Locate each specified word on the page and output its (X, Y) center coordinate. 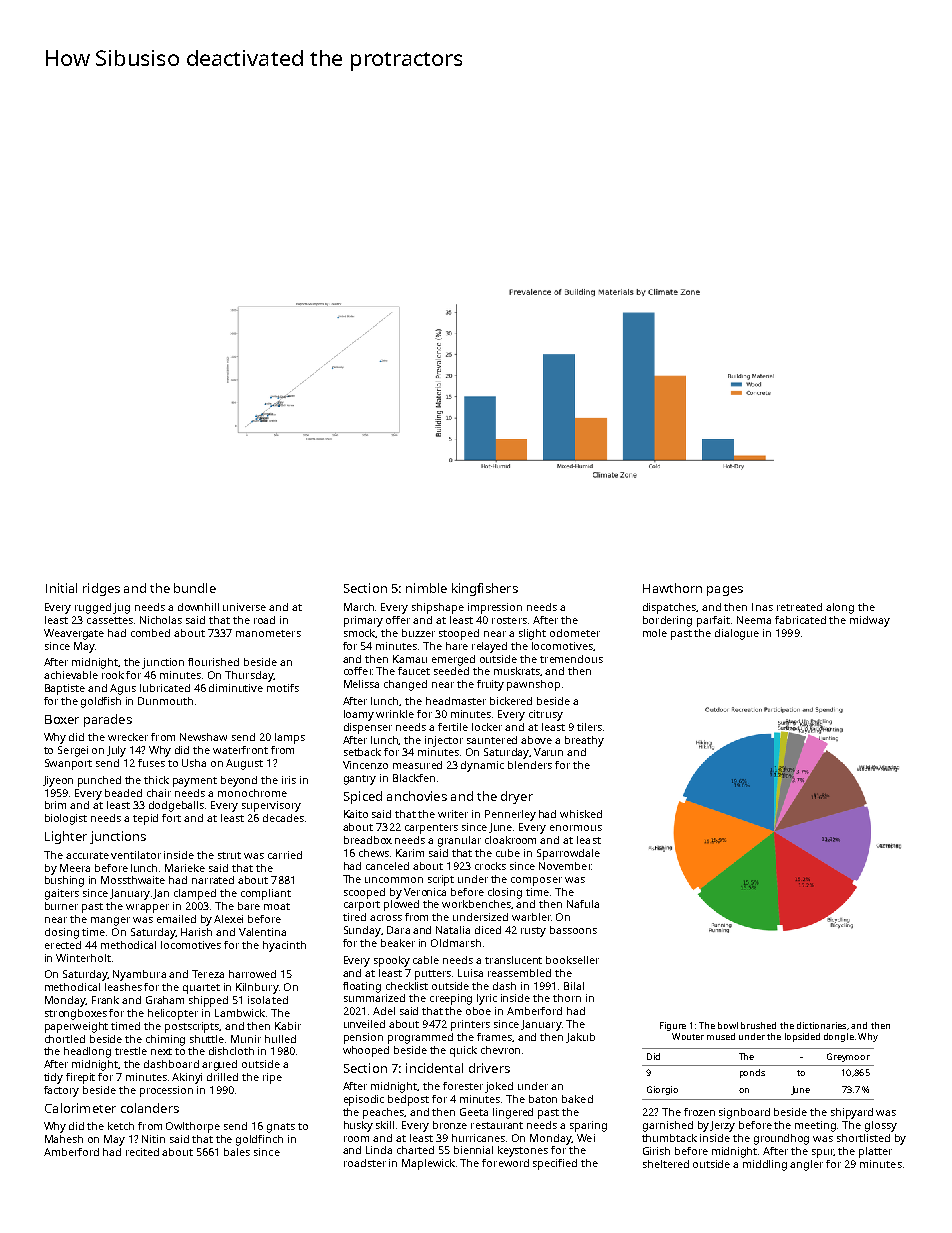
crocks (490, 866)
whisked (581, 814)
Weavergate (74, 634)
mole (655, 633)
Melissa (361, 684)
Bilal (574, 986)
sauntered (492, 740)
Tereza (208, 974)
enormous (576, 828)
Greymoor (848, 1057)
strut (229, 855)
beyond (239, 781)
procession (166, 1091)
